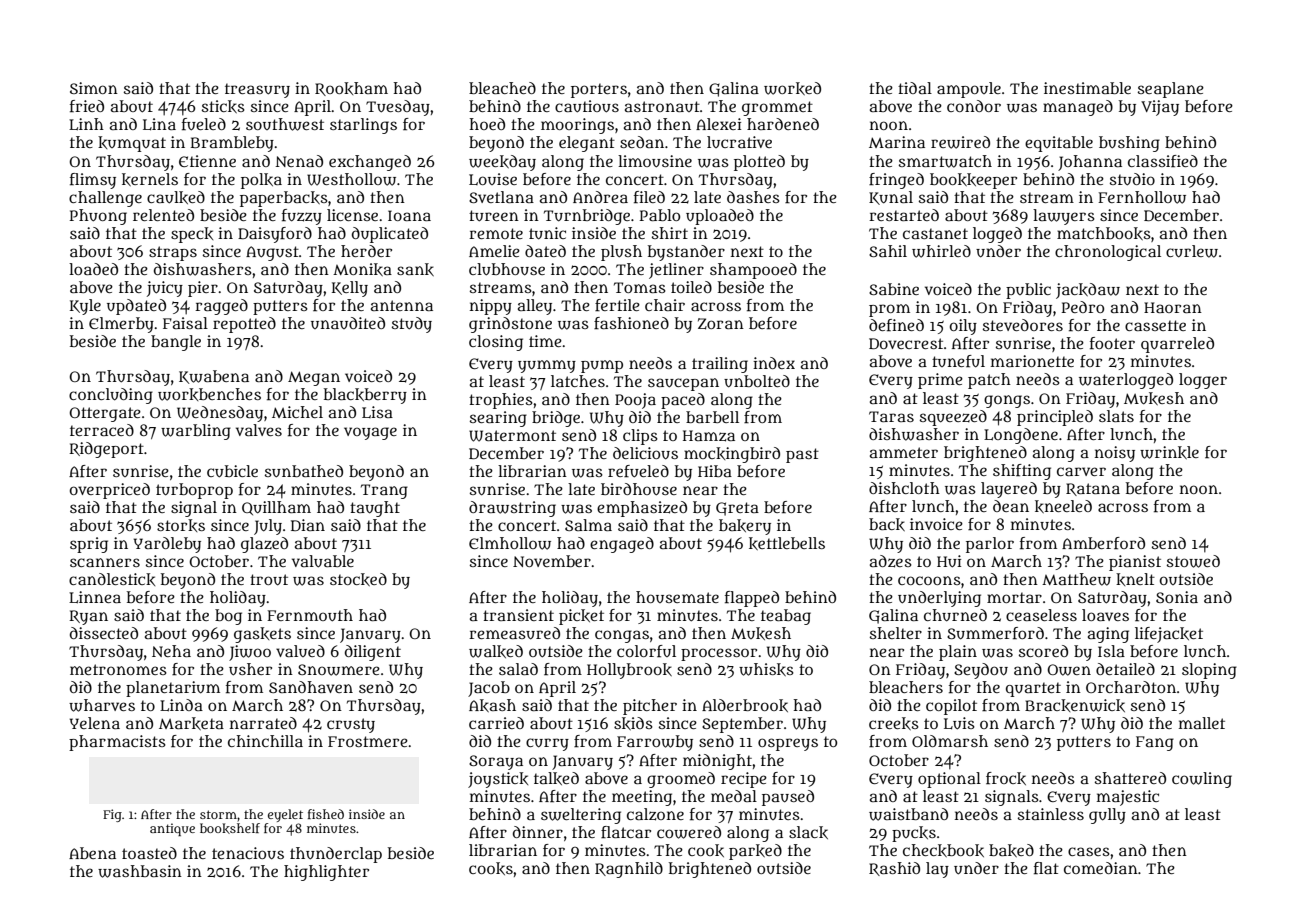 This screenshot has width=1308, height=924. Describe the element at coordinates (1171, 90) in the screenshot. I see `seaplane` at that location.
